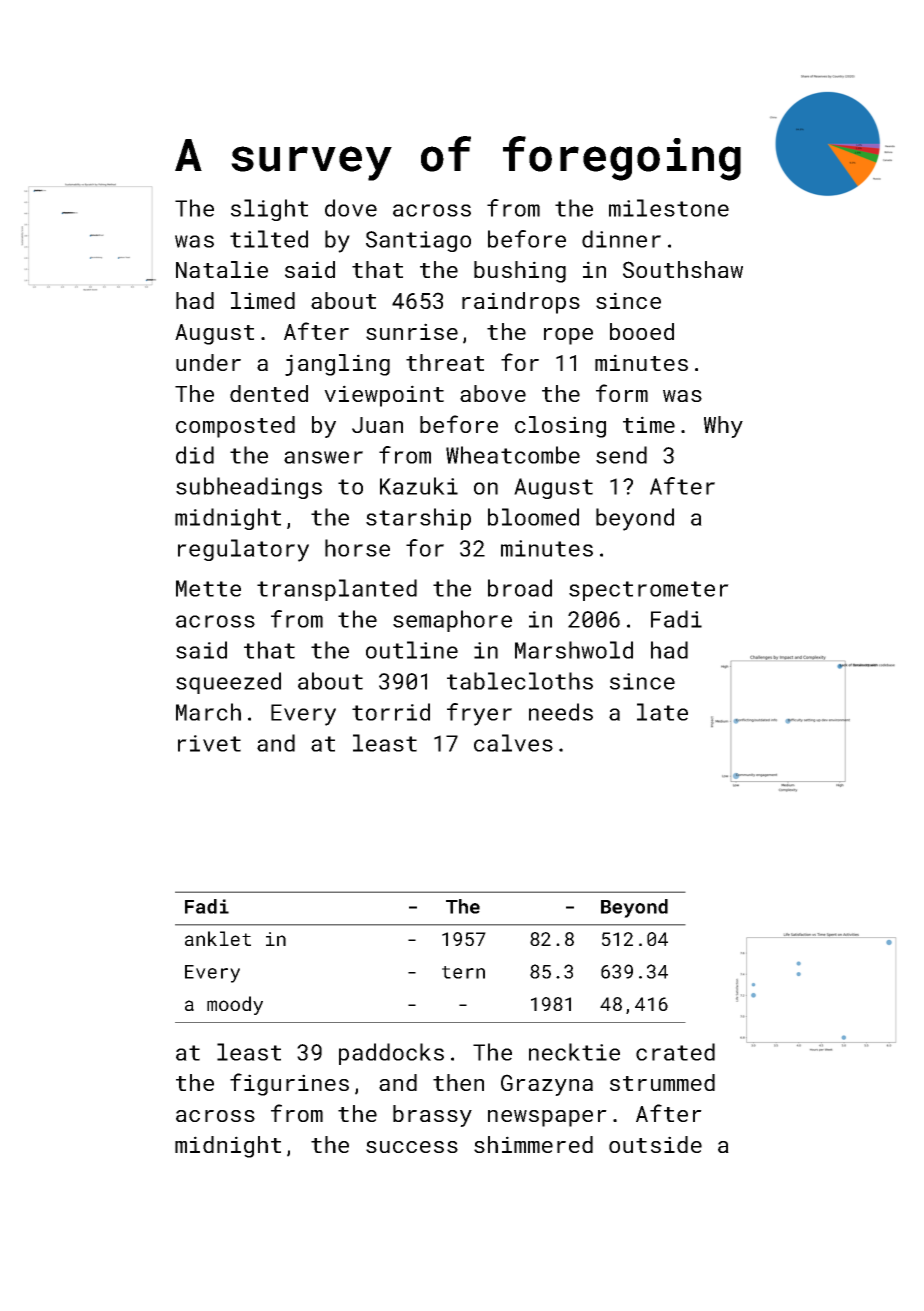  Describe the element at coordinates (208, 588) in the screenshot. I see `Mette` at that location.
